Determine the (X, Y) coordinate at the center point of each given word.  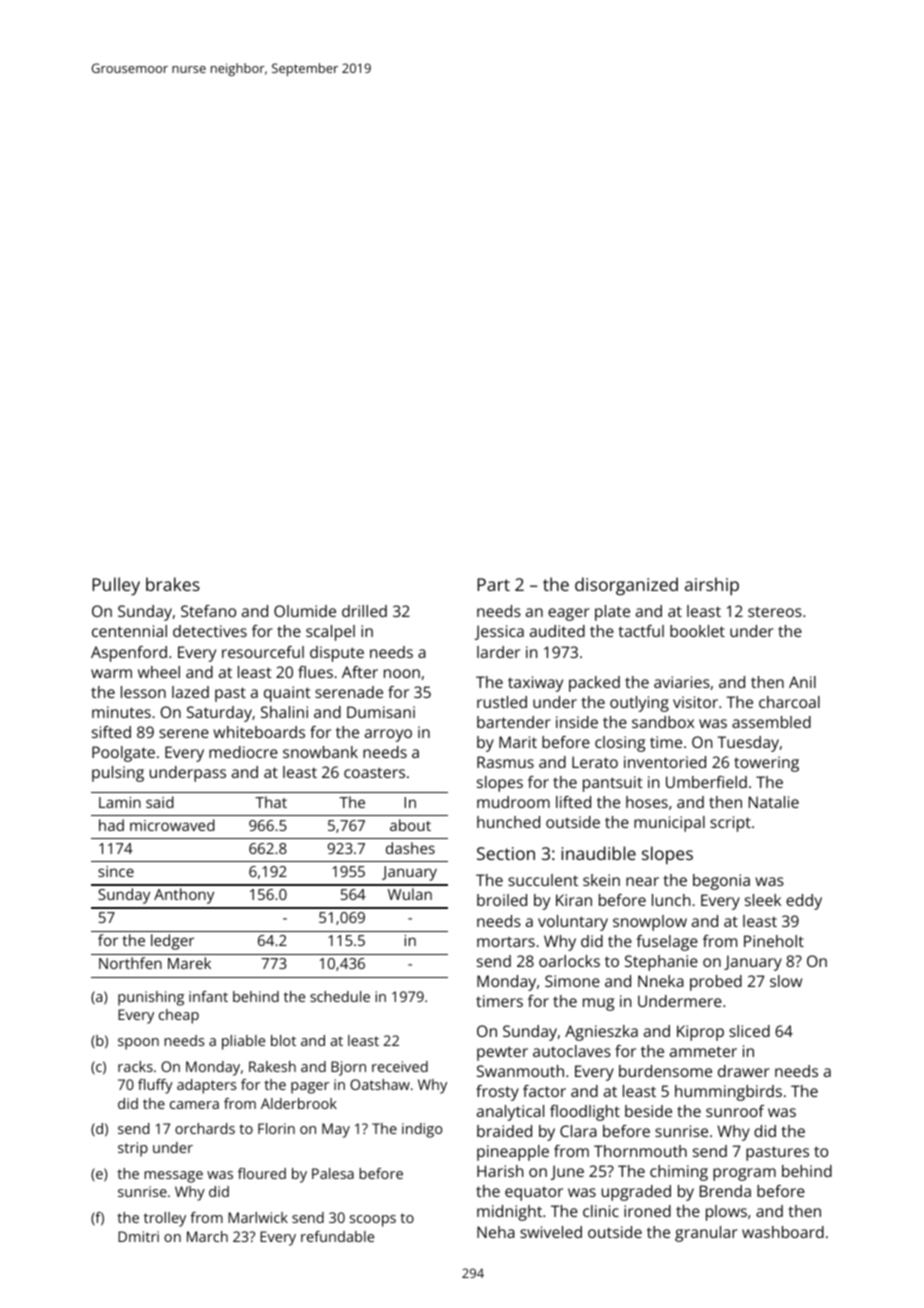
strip (133, 1149)
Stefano (208, 611)
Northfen (130, 963)
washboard (783, 1232)
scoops (373, 1221)
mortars (506, 941)
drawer (744, 1071)
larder (498, 652)
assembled (771, 722)
